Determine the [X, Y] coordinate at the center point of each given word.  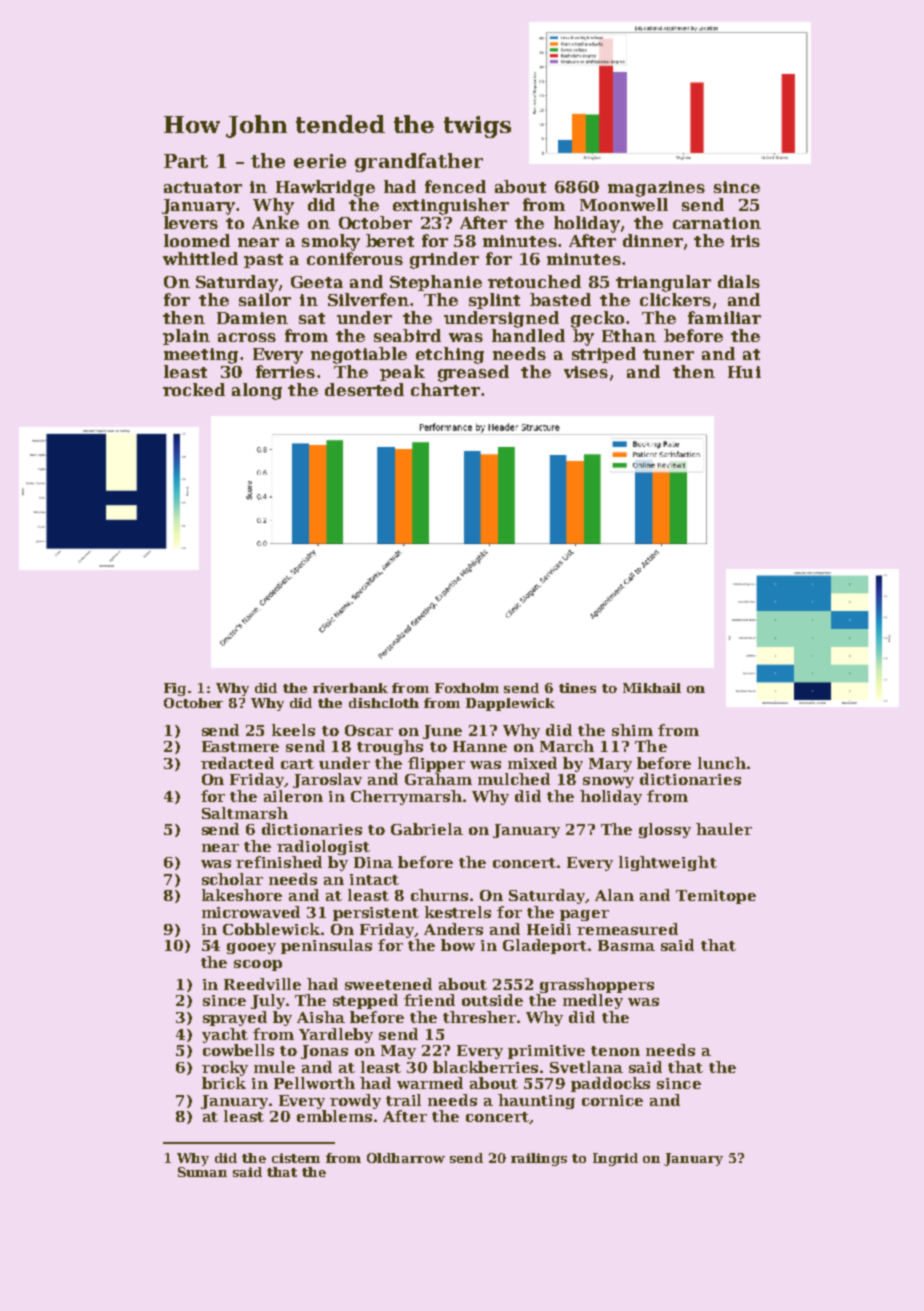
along [257, 391]
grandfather [419, 162]
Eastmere [240, 746]
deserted [364, 389]
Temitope [716, 897]
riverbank [350, 688]
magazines [656, 189]
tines [577, 688]
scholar [232, 879]
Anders [453, 929]
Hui [744, 372]
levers [191, 222]
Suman [202, 1172]
